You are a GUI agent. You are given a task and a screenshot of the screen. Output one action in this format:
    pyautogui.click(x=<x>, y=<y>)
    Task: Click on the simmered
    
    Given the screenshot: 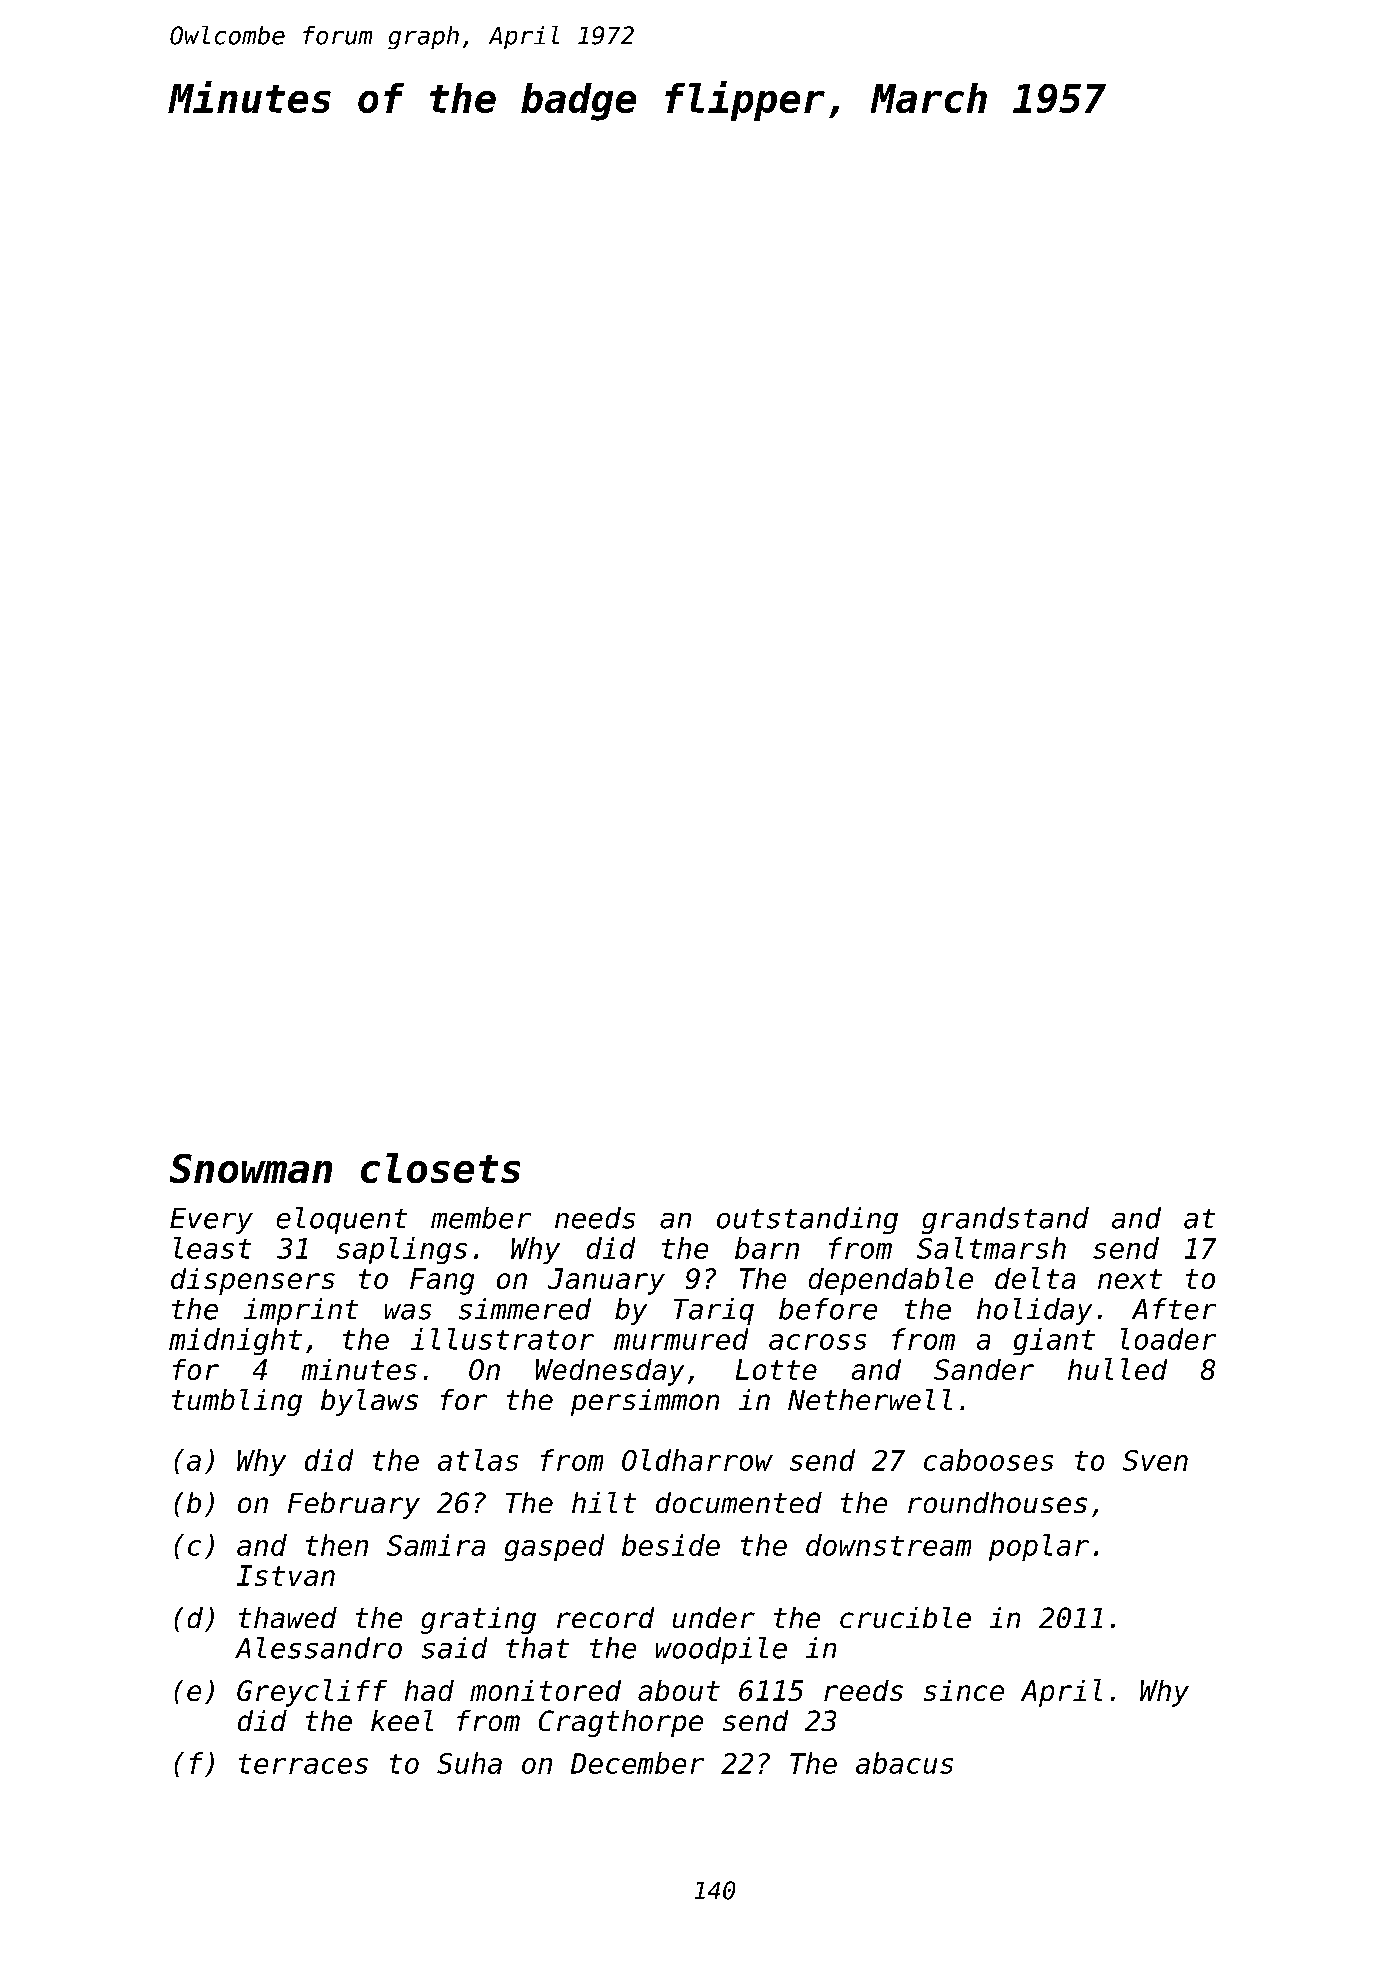 What is the action you would take?
    pyautogui.click(x=525, y=1309)
